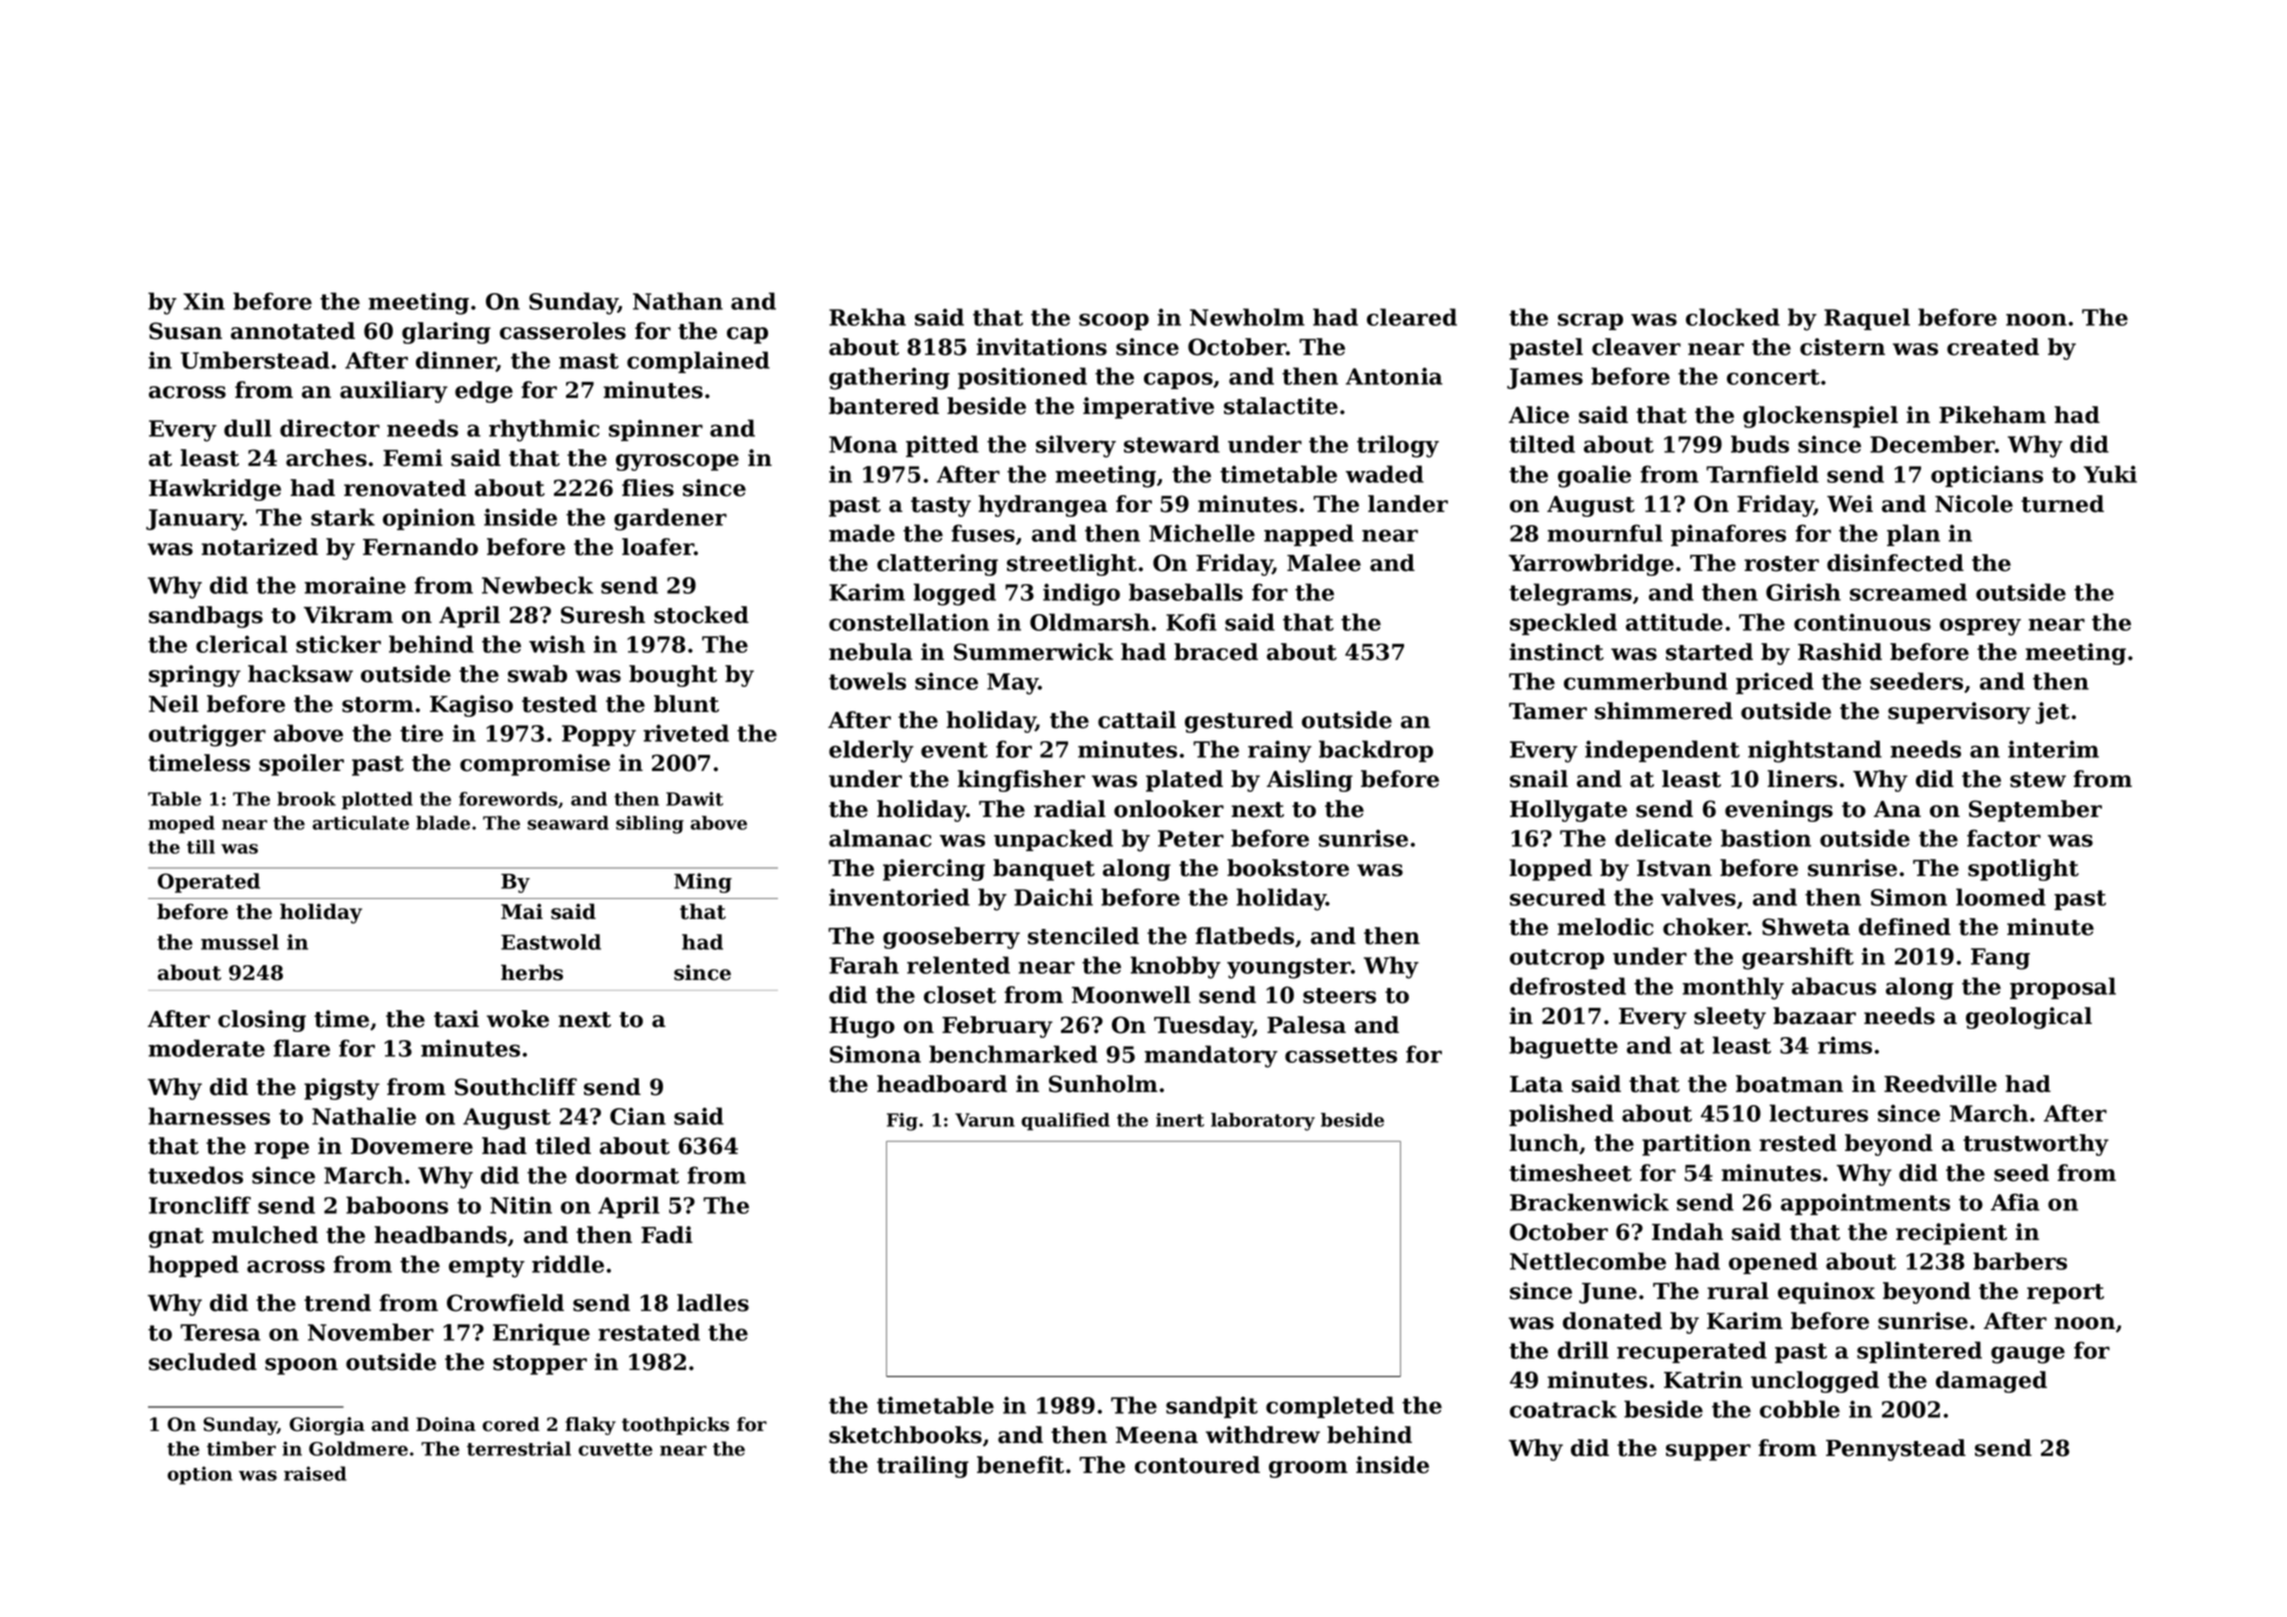 The width and height of the document is (2287, 1617). Describe the element at coordinates (1263, 1122) in the document. I see `laboratory` at that location.
